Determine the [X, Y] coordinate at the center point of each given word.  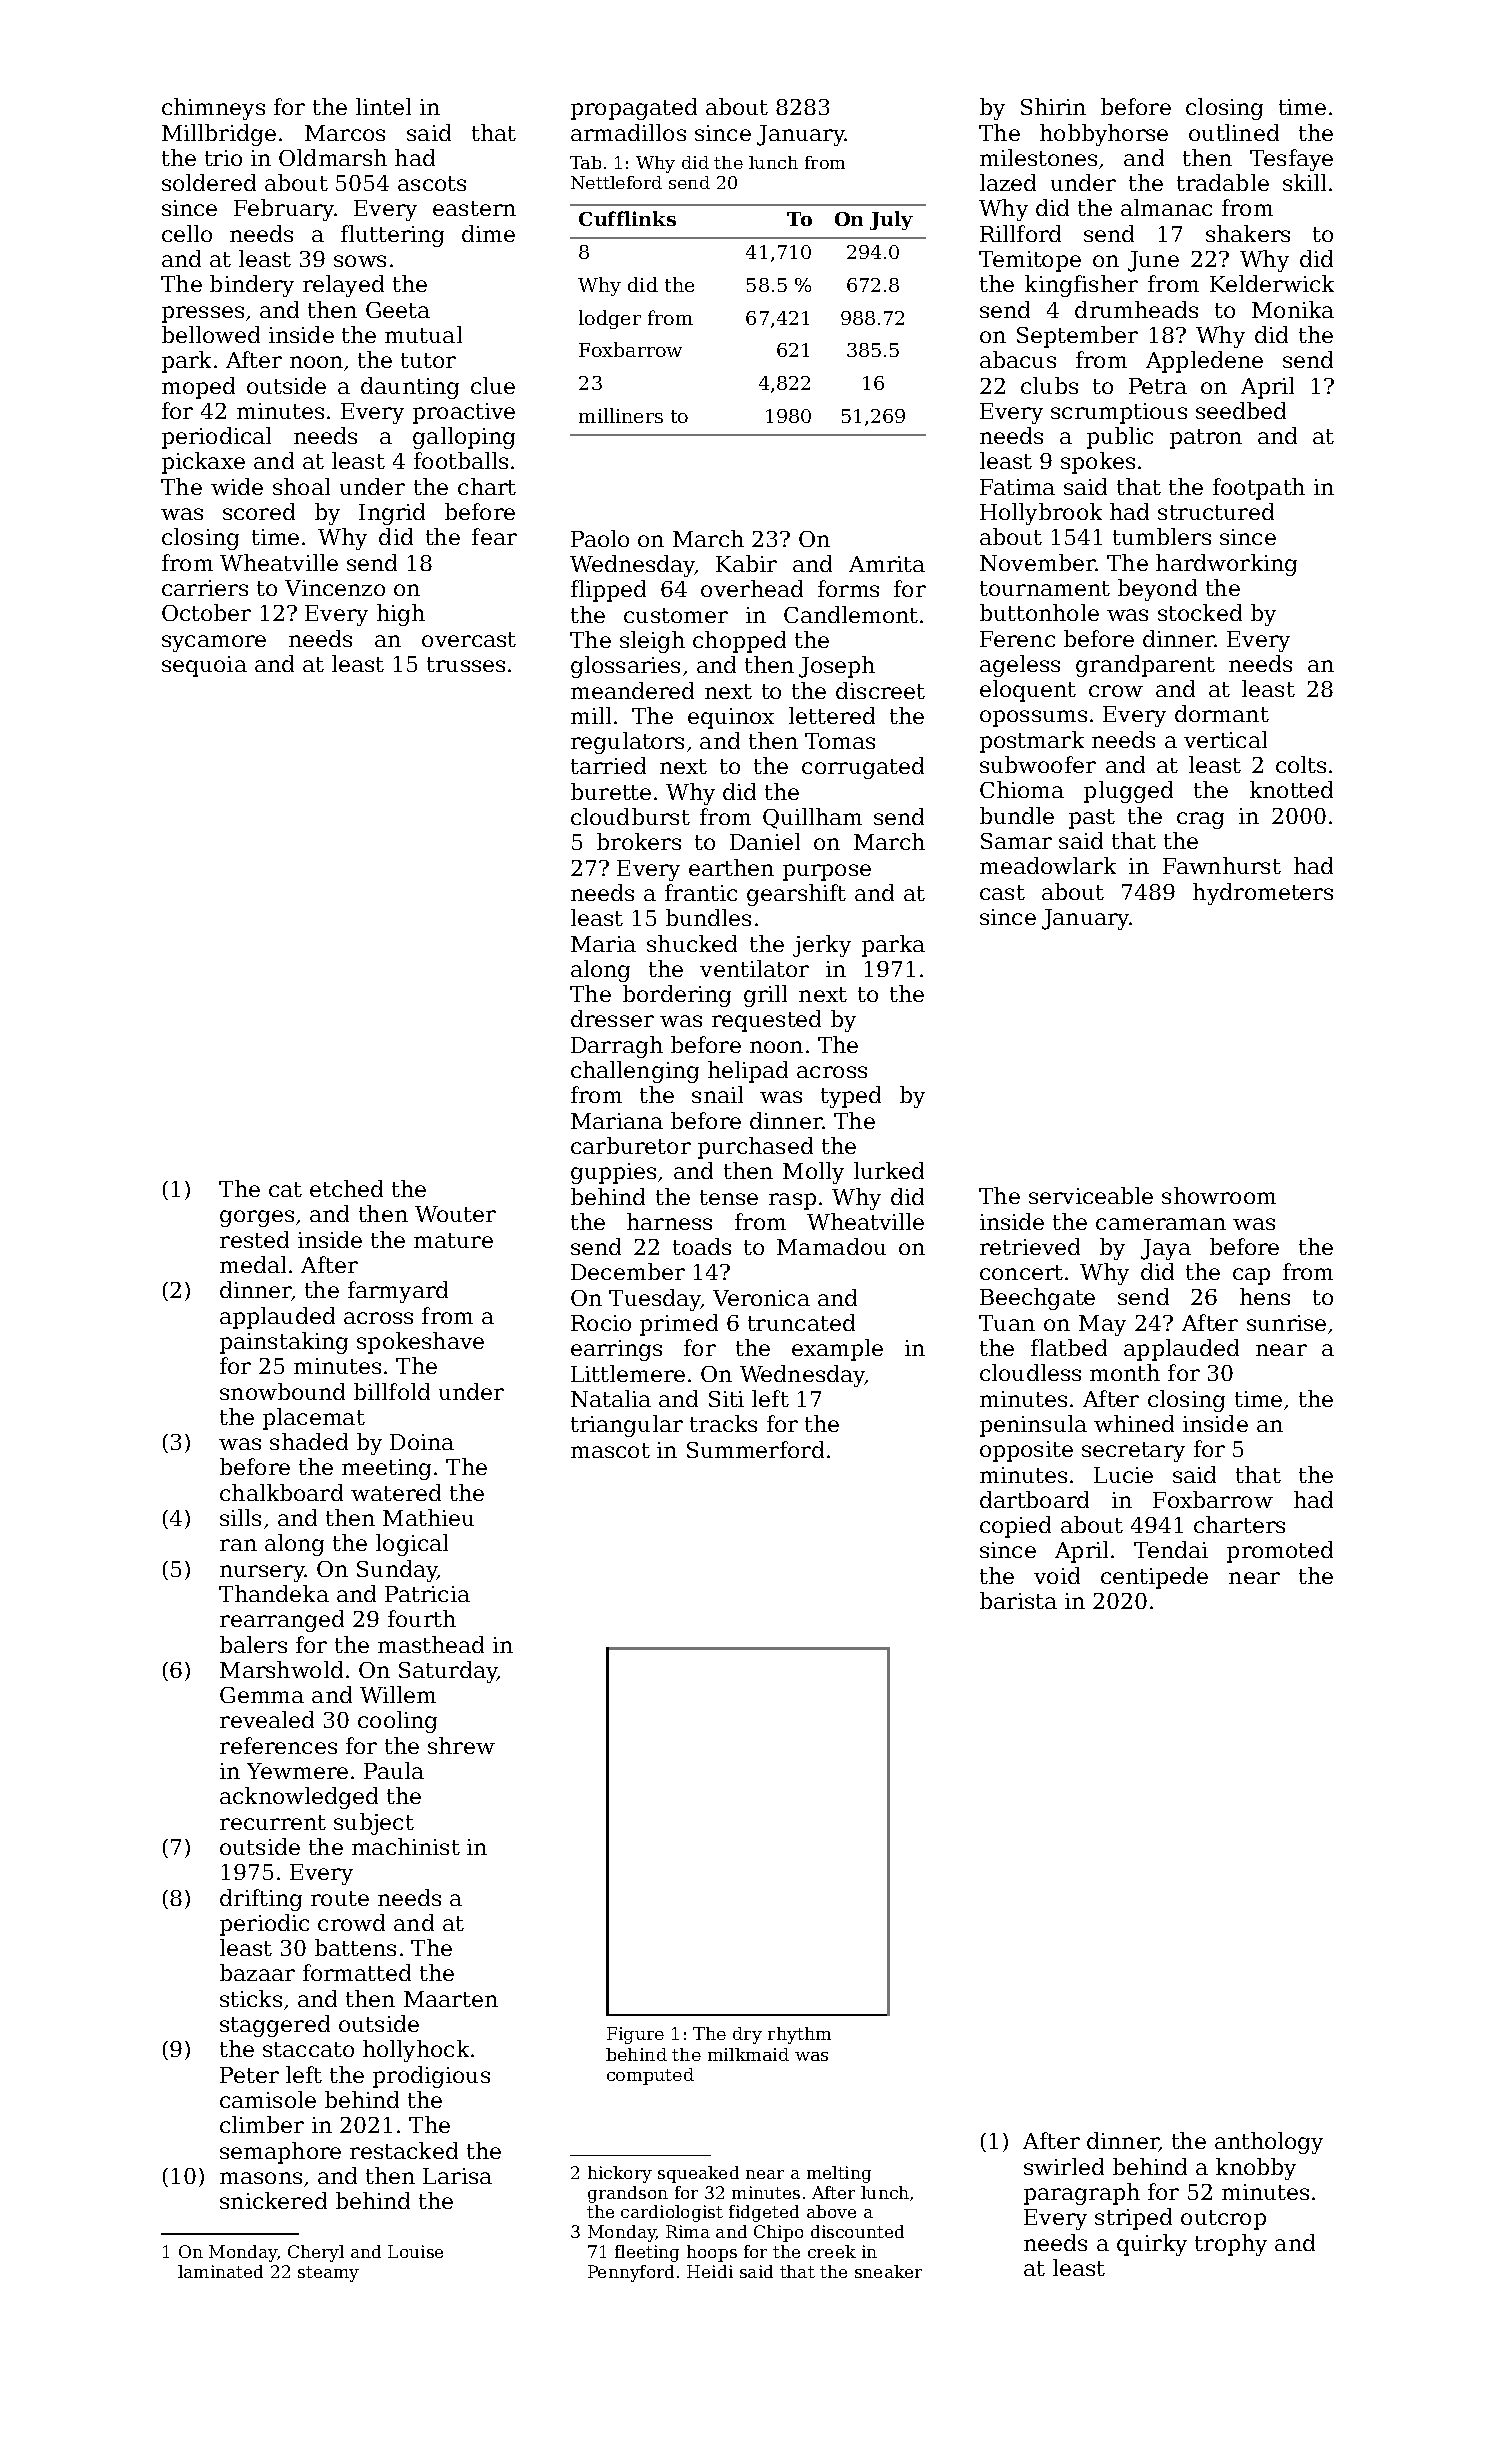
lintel [383, 106]
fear [494, 536]
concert [1021, 1272]
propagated [634, 109]
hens [1265, 1296]
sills [240, 1517]
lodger [610, 319]
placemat [314, 1419]
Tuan [1007, 1323]
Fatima [1017, 487]
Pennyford [631, 2273]
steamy [328, 2274]
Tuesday [655, 1300]
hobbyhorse [1104, 135]
